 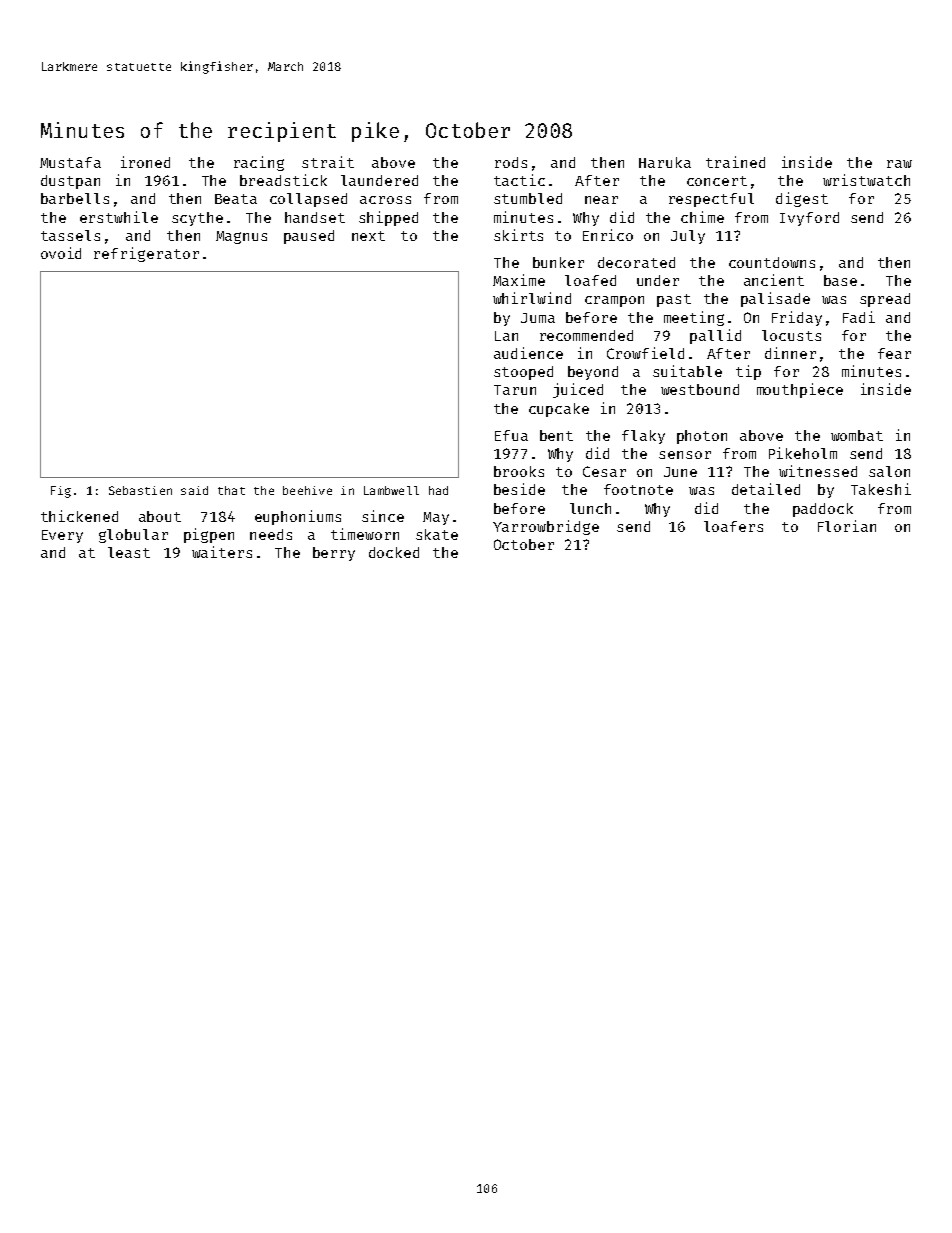 What do you see at coordinates (129, 552) in the screenshot?
I see `least` at bounding box center [129, 552].
